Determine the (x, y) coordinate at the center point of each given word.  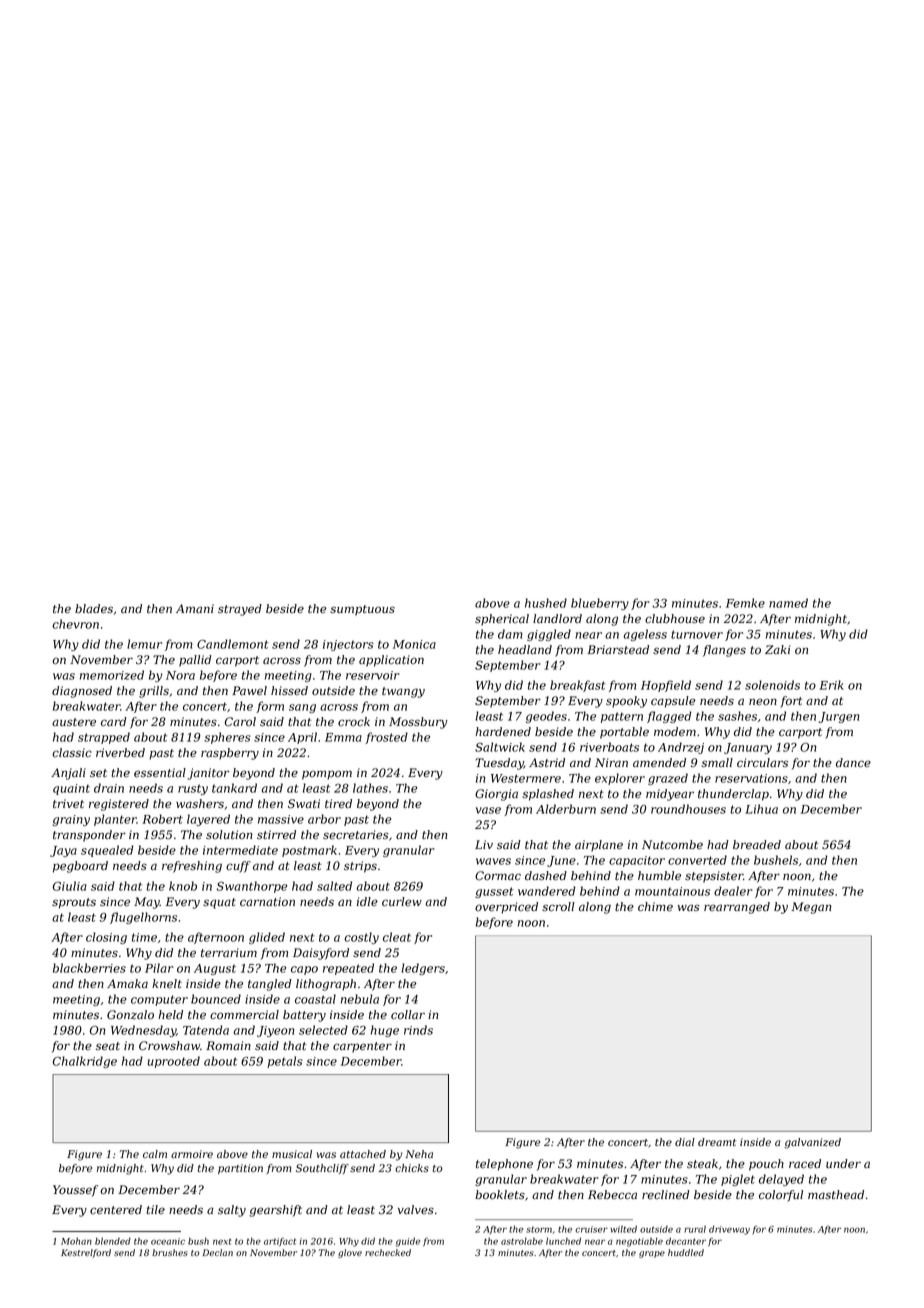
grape (652, 1254)
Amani (195, 608)
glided (267, 938)
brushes (170, 1252)
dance (853, 762)
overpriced (506, 908)
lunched (563, 1241)
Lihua (761, 809)
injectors (348, 645)
